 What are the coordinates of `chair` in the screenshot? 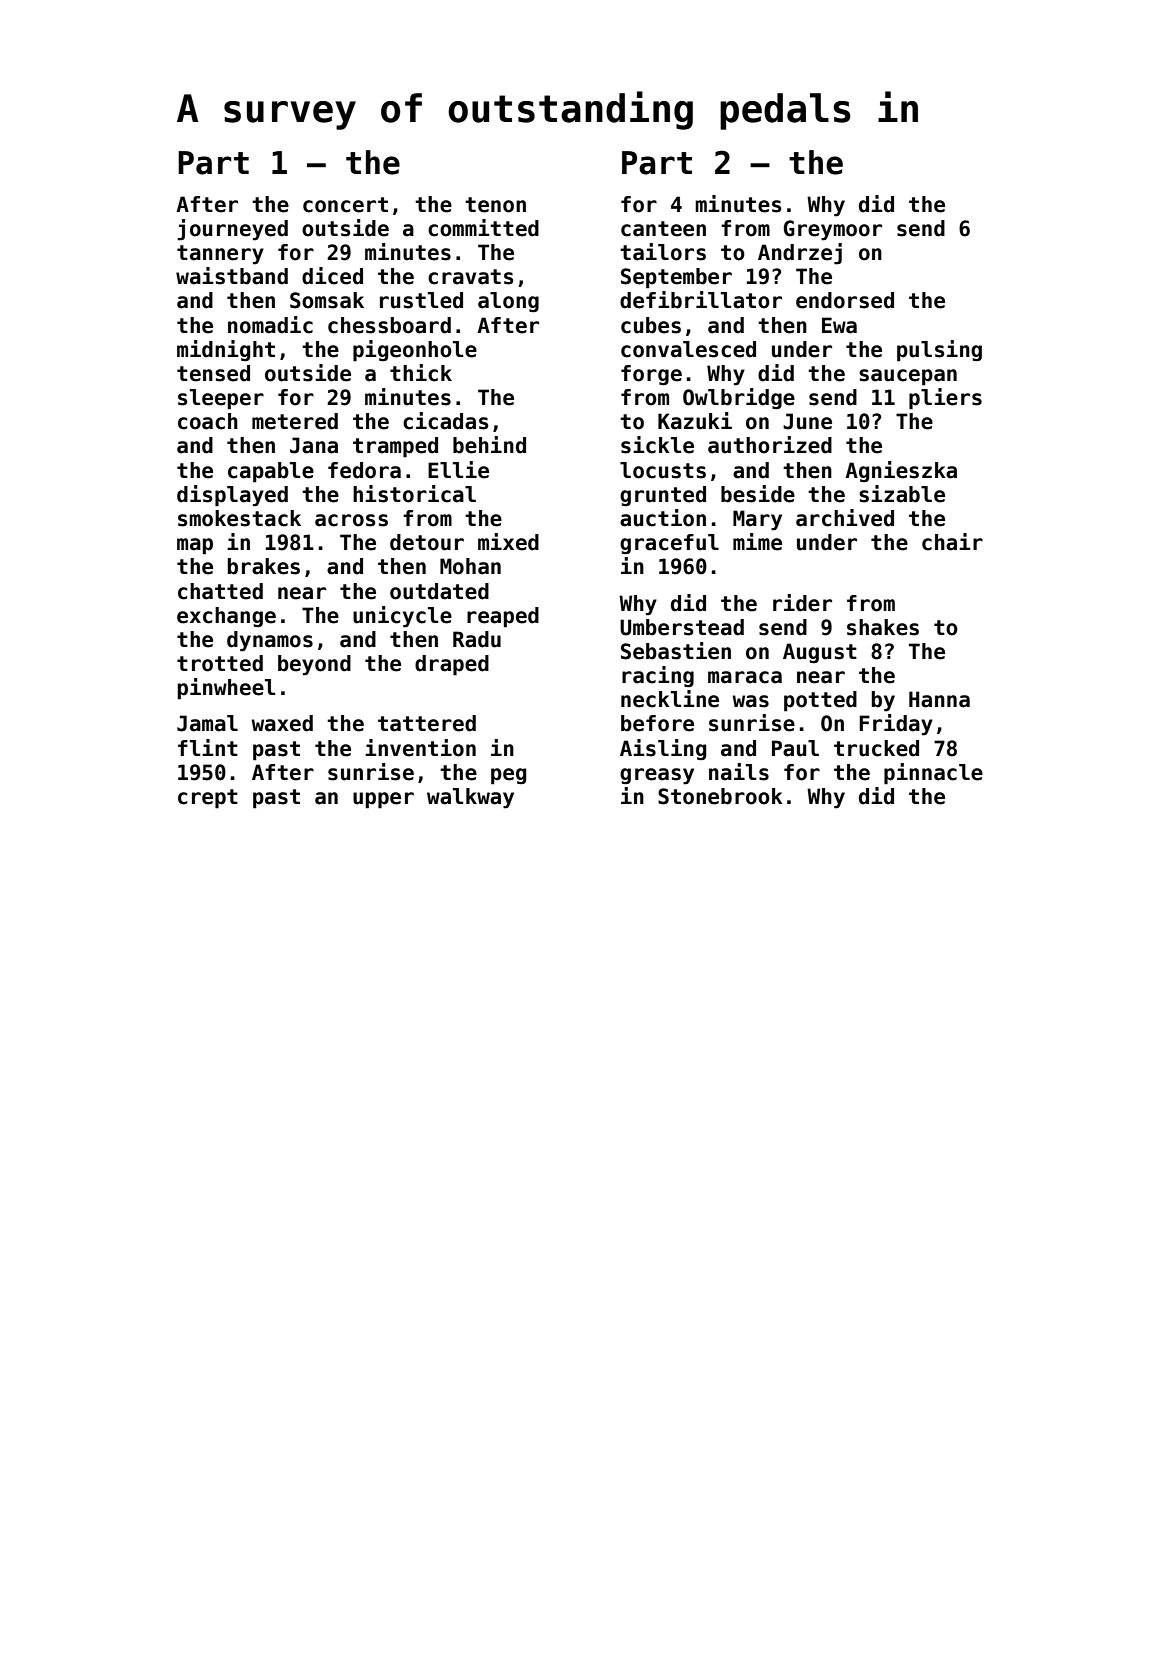 It's located at (952, 542).
